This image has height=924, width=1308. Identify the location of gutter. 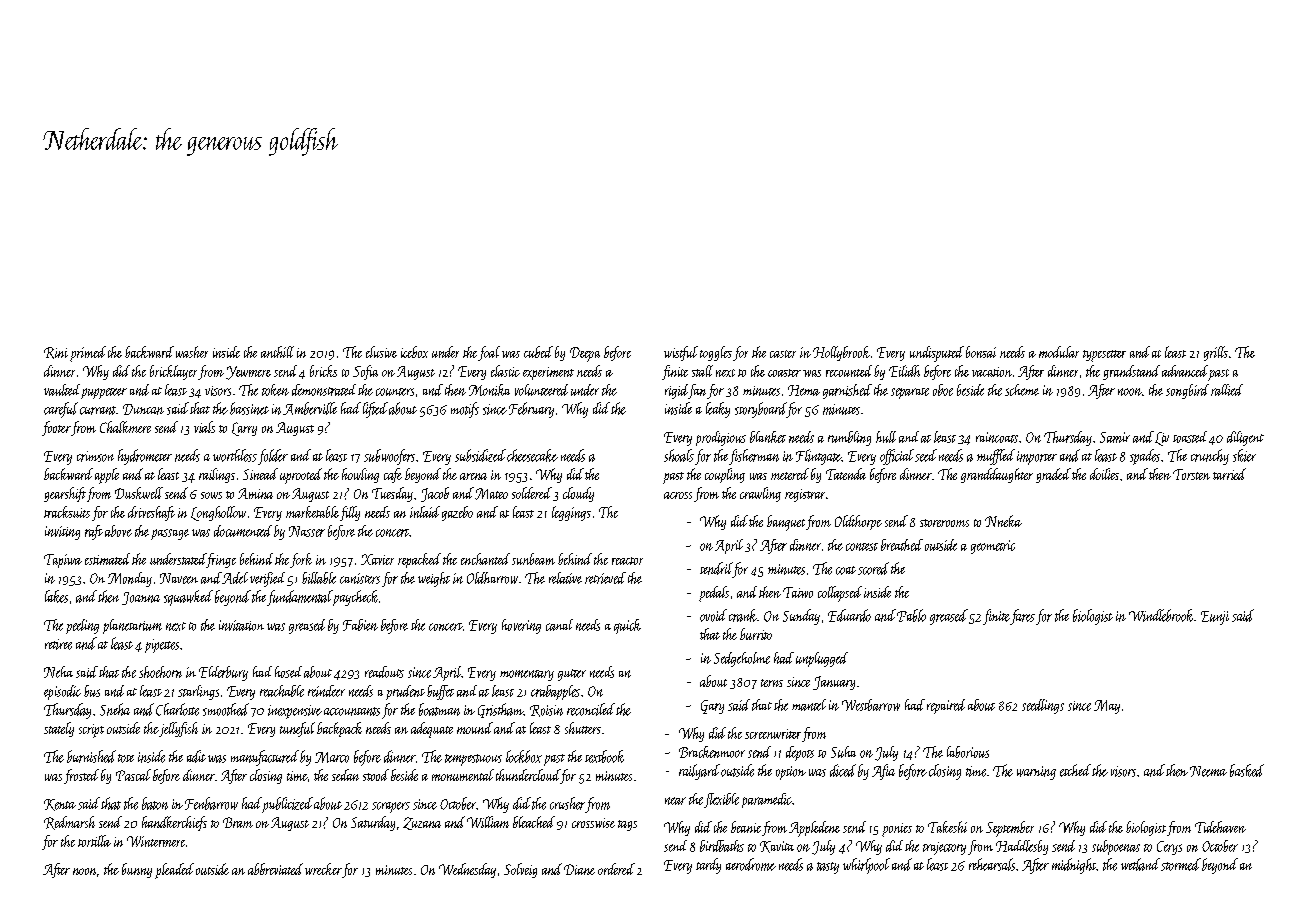
(572, 675).
